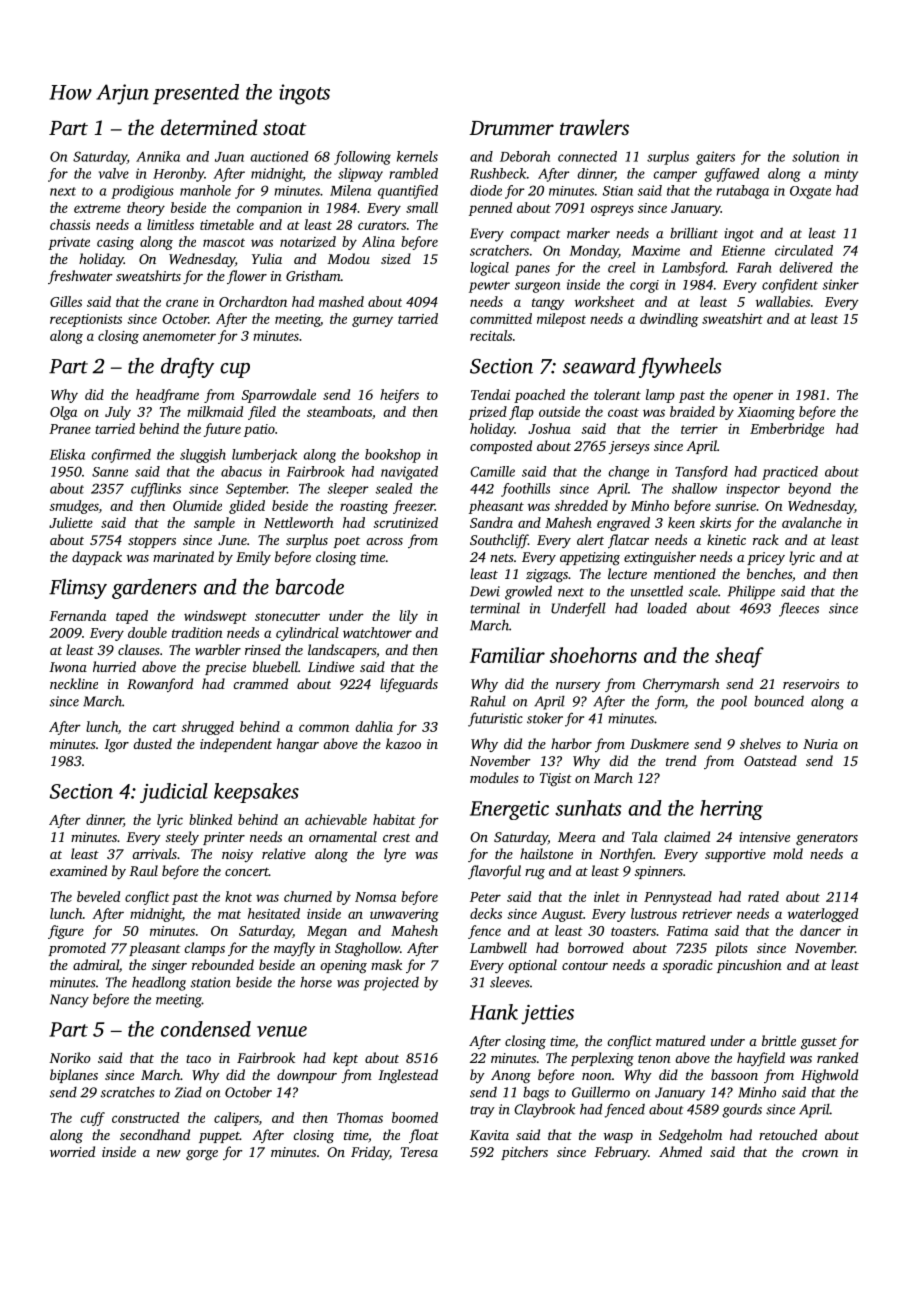 Image resolution: width=908 pixels, height=1316 pixels. I want to click on Friday, so click(370, 1153).
